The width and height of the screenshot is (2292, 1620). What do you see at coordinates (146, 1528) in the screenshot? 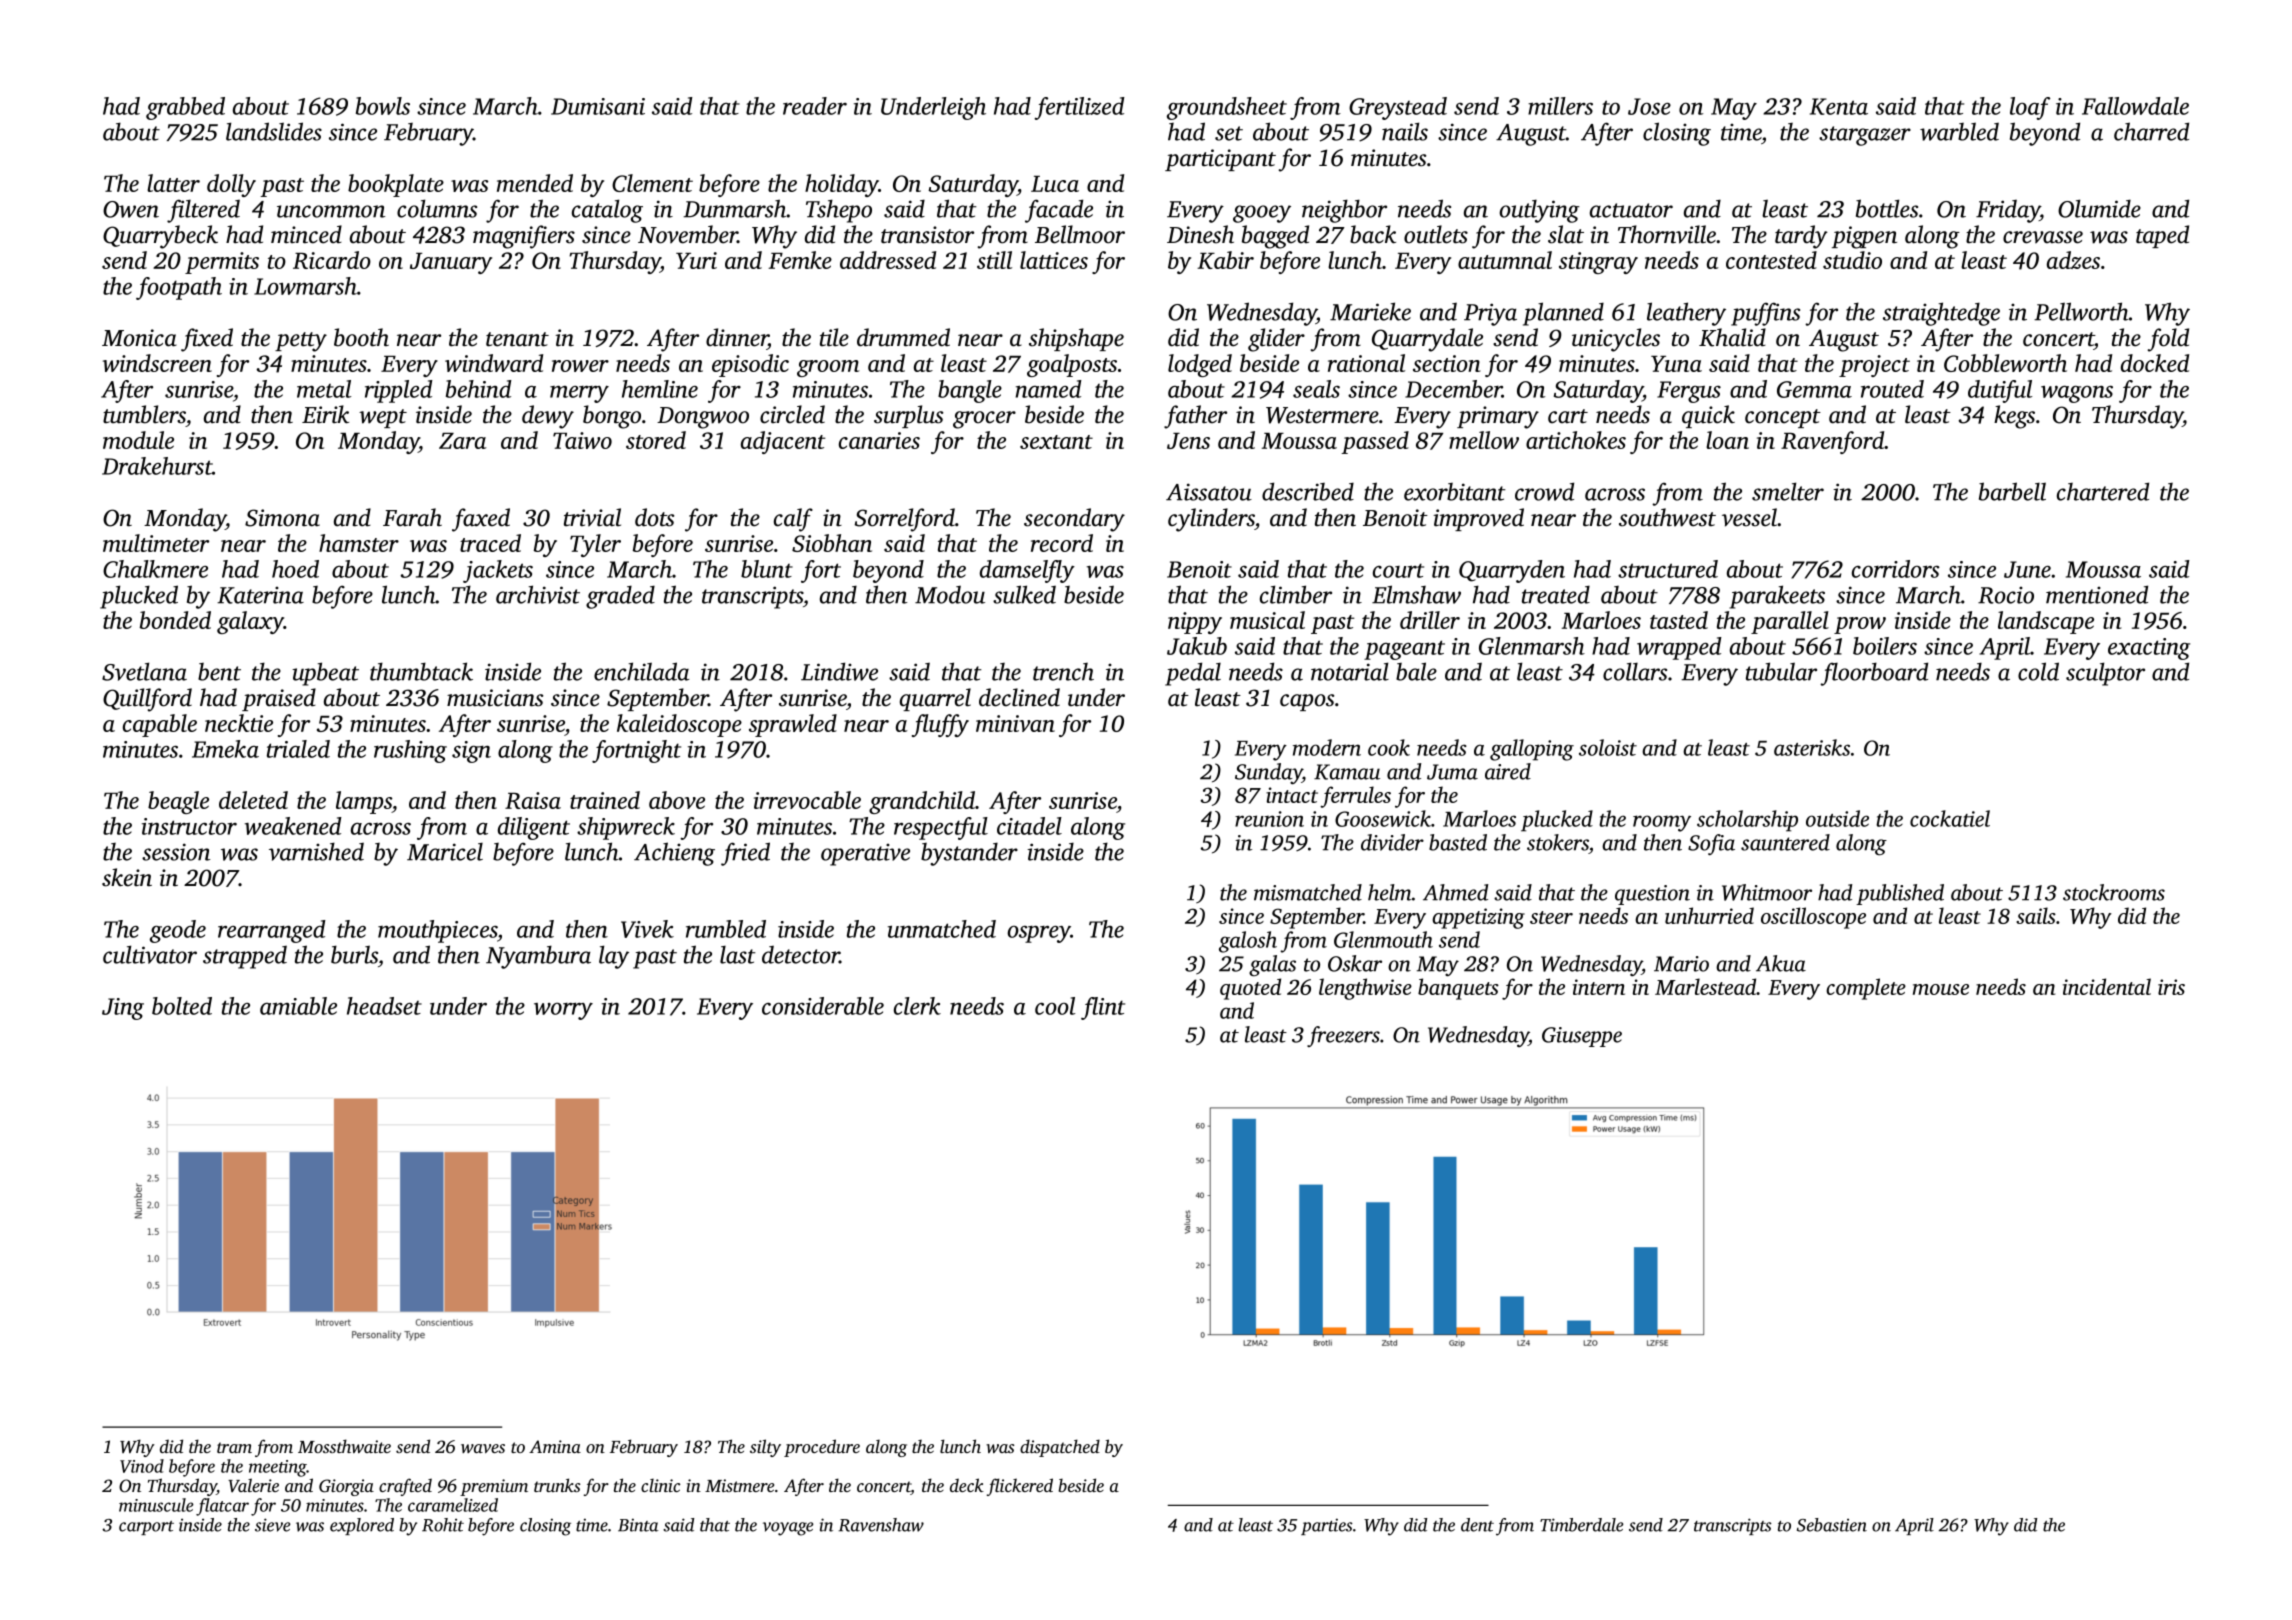
I see `carport` at bounding box center [146, 1528].
